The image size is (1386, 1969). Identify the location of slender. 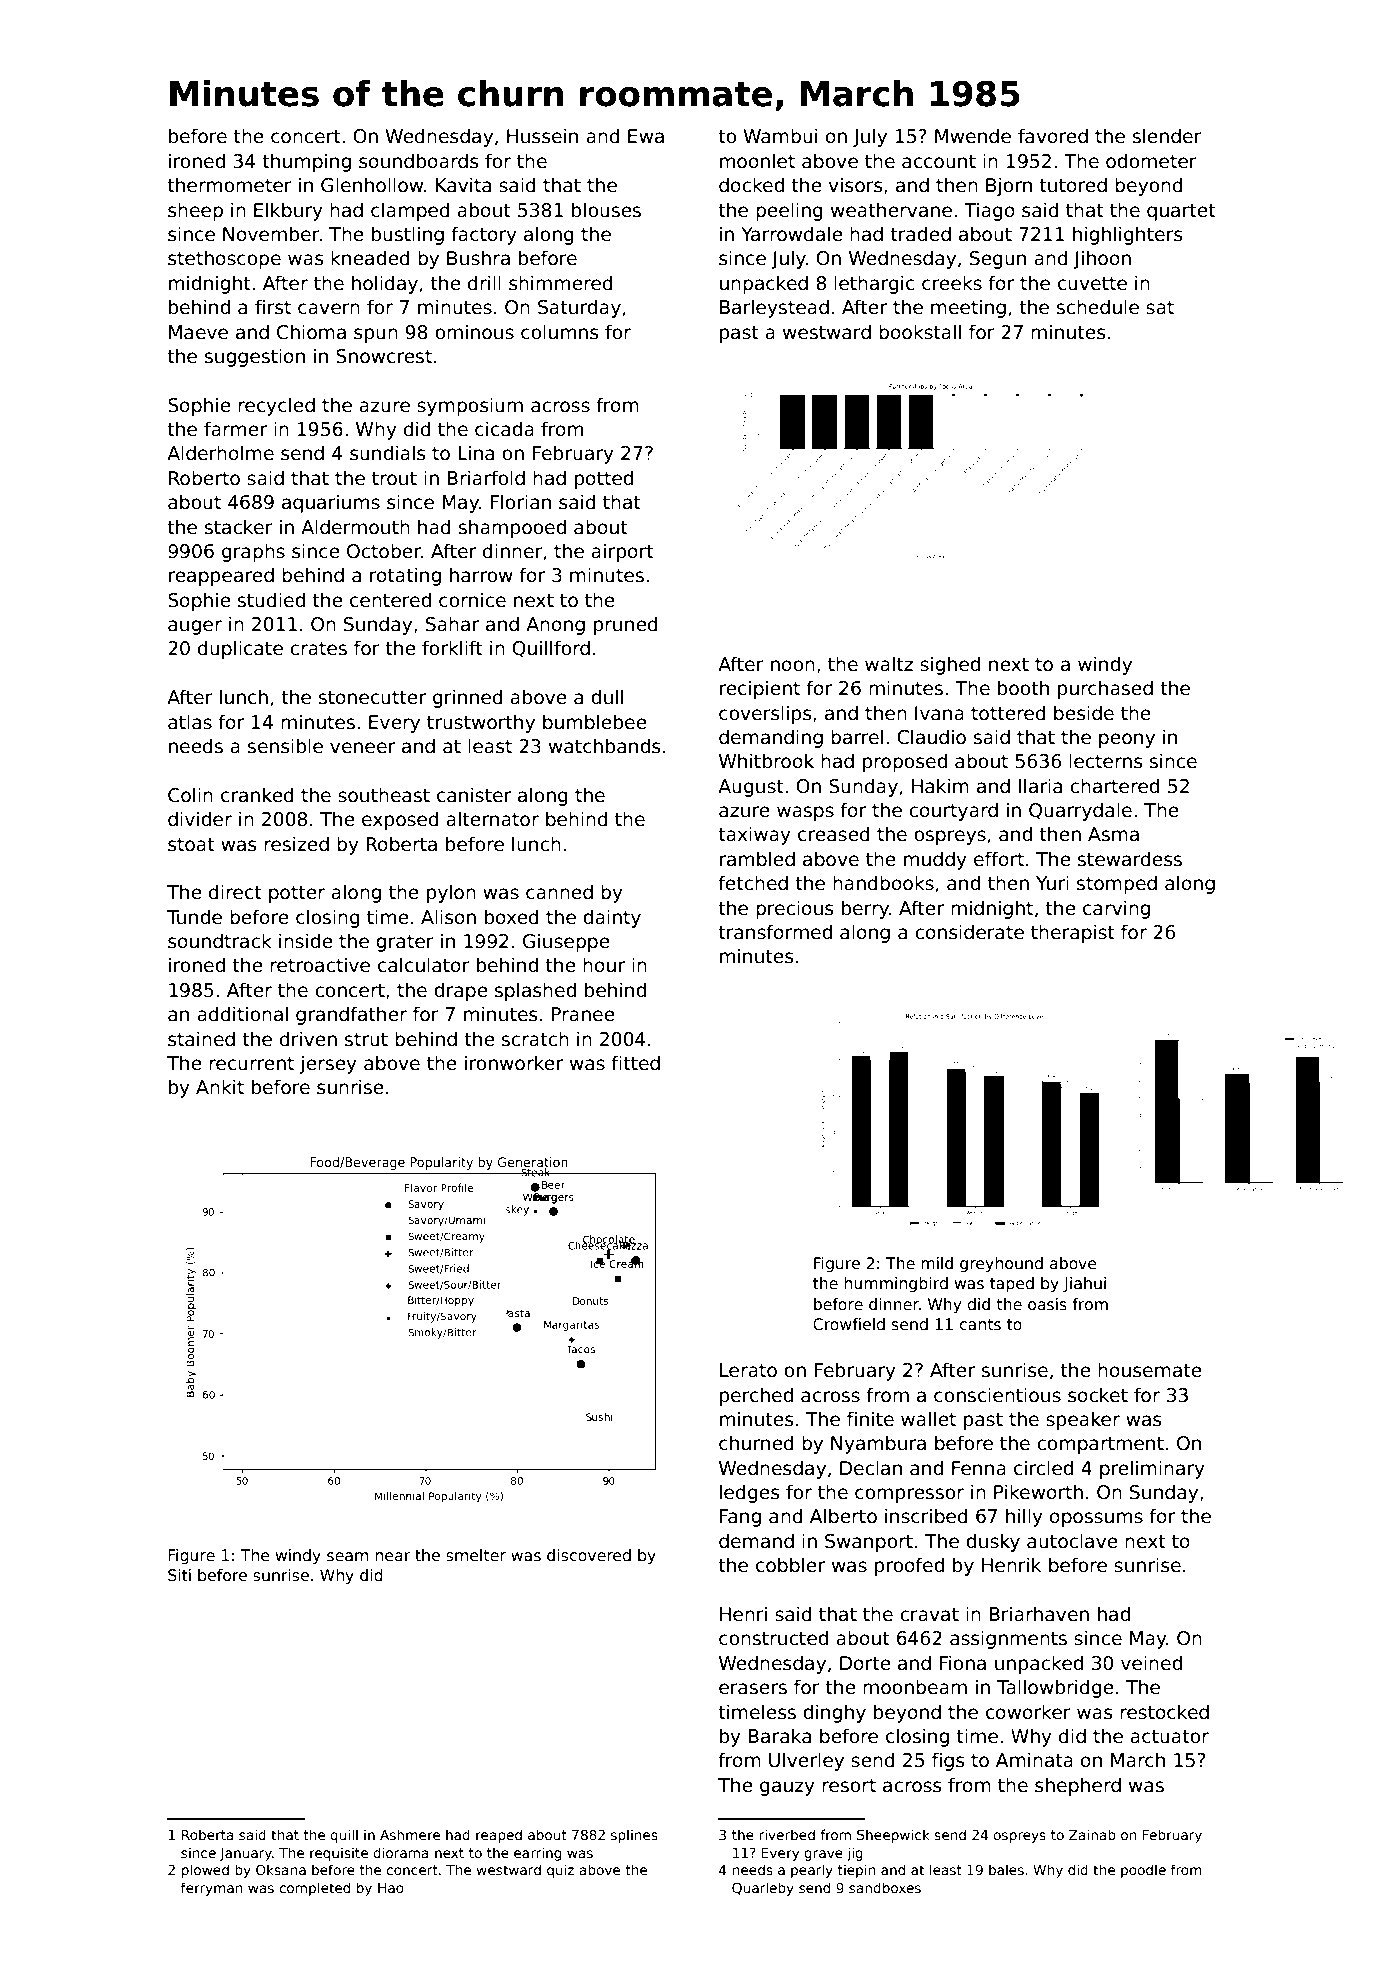
(1167, 136).
